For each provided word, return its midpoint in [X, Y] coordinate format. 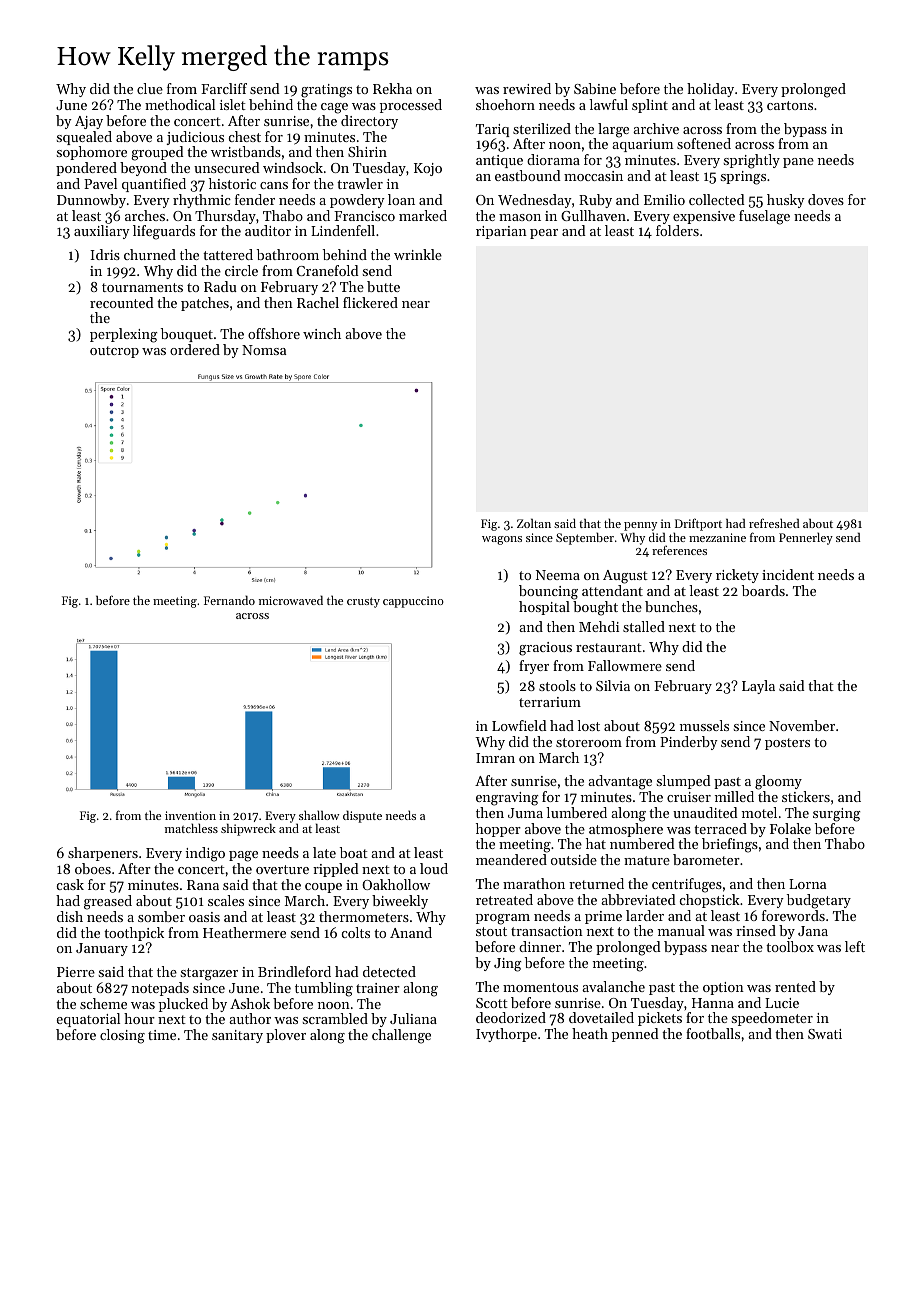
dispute [362, 816]
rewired [527, 88]
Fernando [229, 600]
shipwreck [248, 829]
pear [544, 234]
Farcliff [224, 88]
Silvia [613, 685]
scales [226, 900]
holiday [710, 90]
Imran [495, 758]
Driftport [698, 524]
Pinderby [689, 743]
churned [150, 254]
